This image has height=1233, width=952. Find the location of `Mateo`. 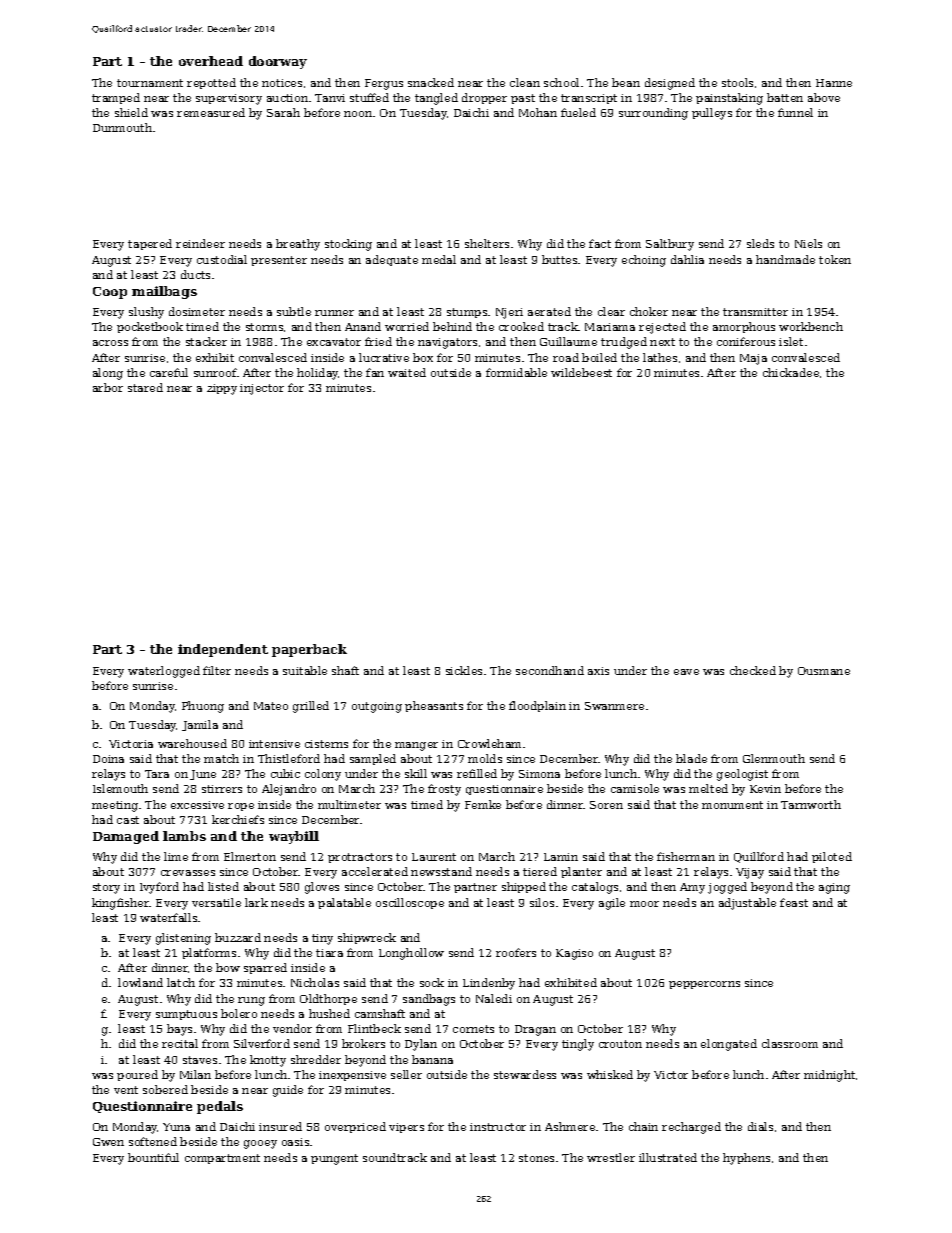

Mateo is located at coordinates (271, 706).
